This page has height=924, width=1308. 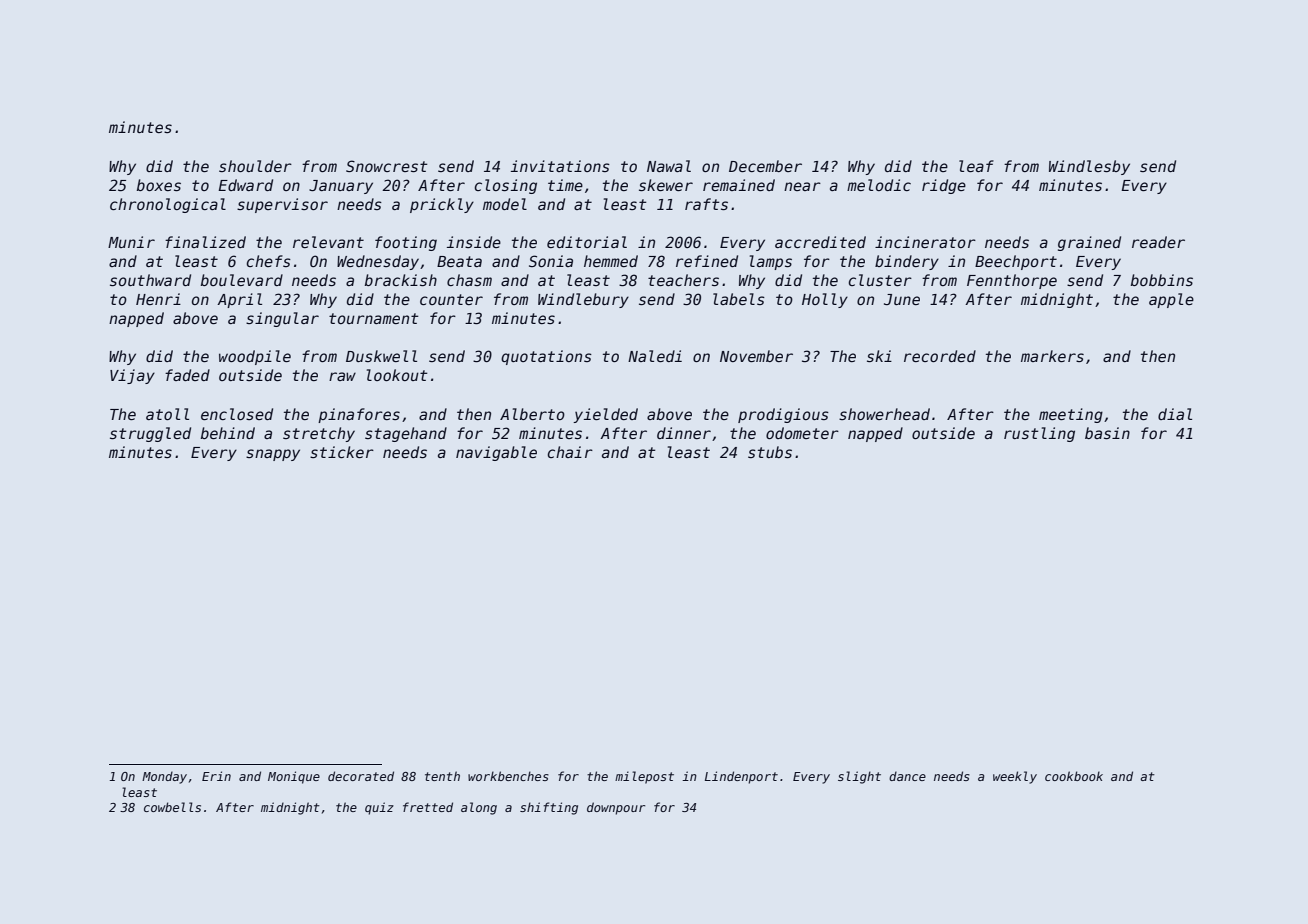 I want to click on quiz, so click(x=379, y=808).
